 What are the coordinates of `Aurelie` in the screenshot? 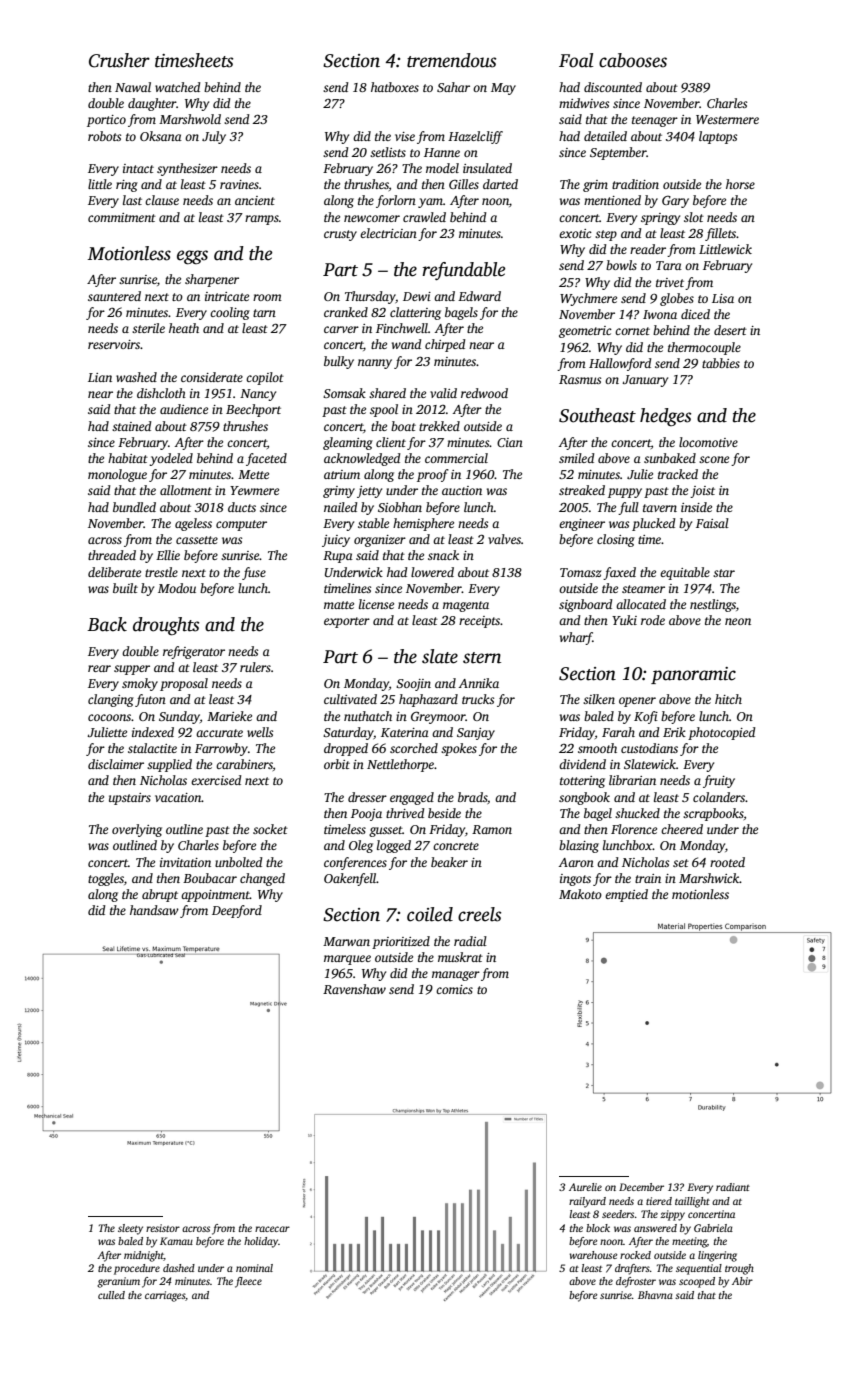 It's located at (585, 1187).
